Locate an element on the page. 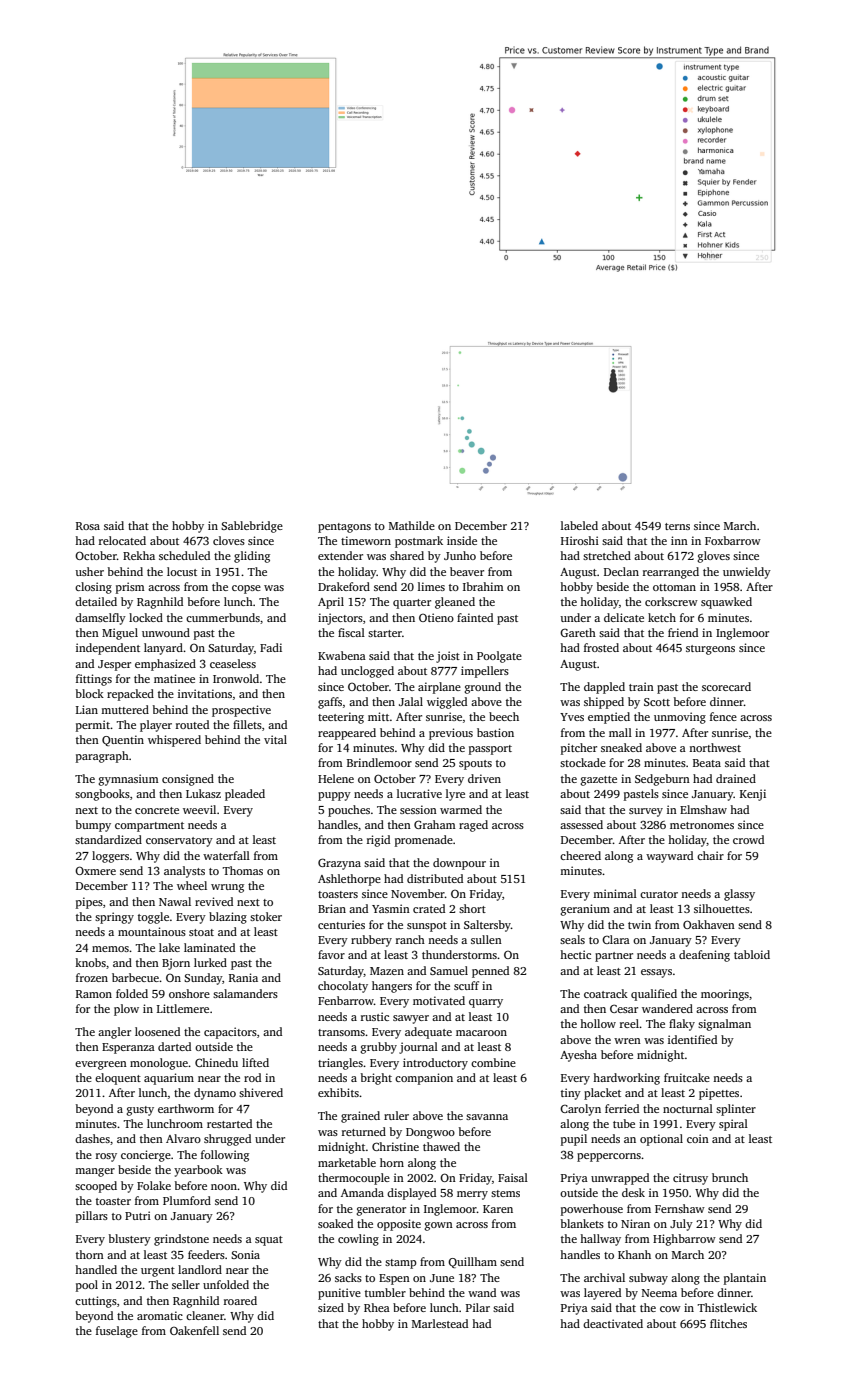  glassy is located at coordinates (739, 895).
